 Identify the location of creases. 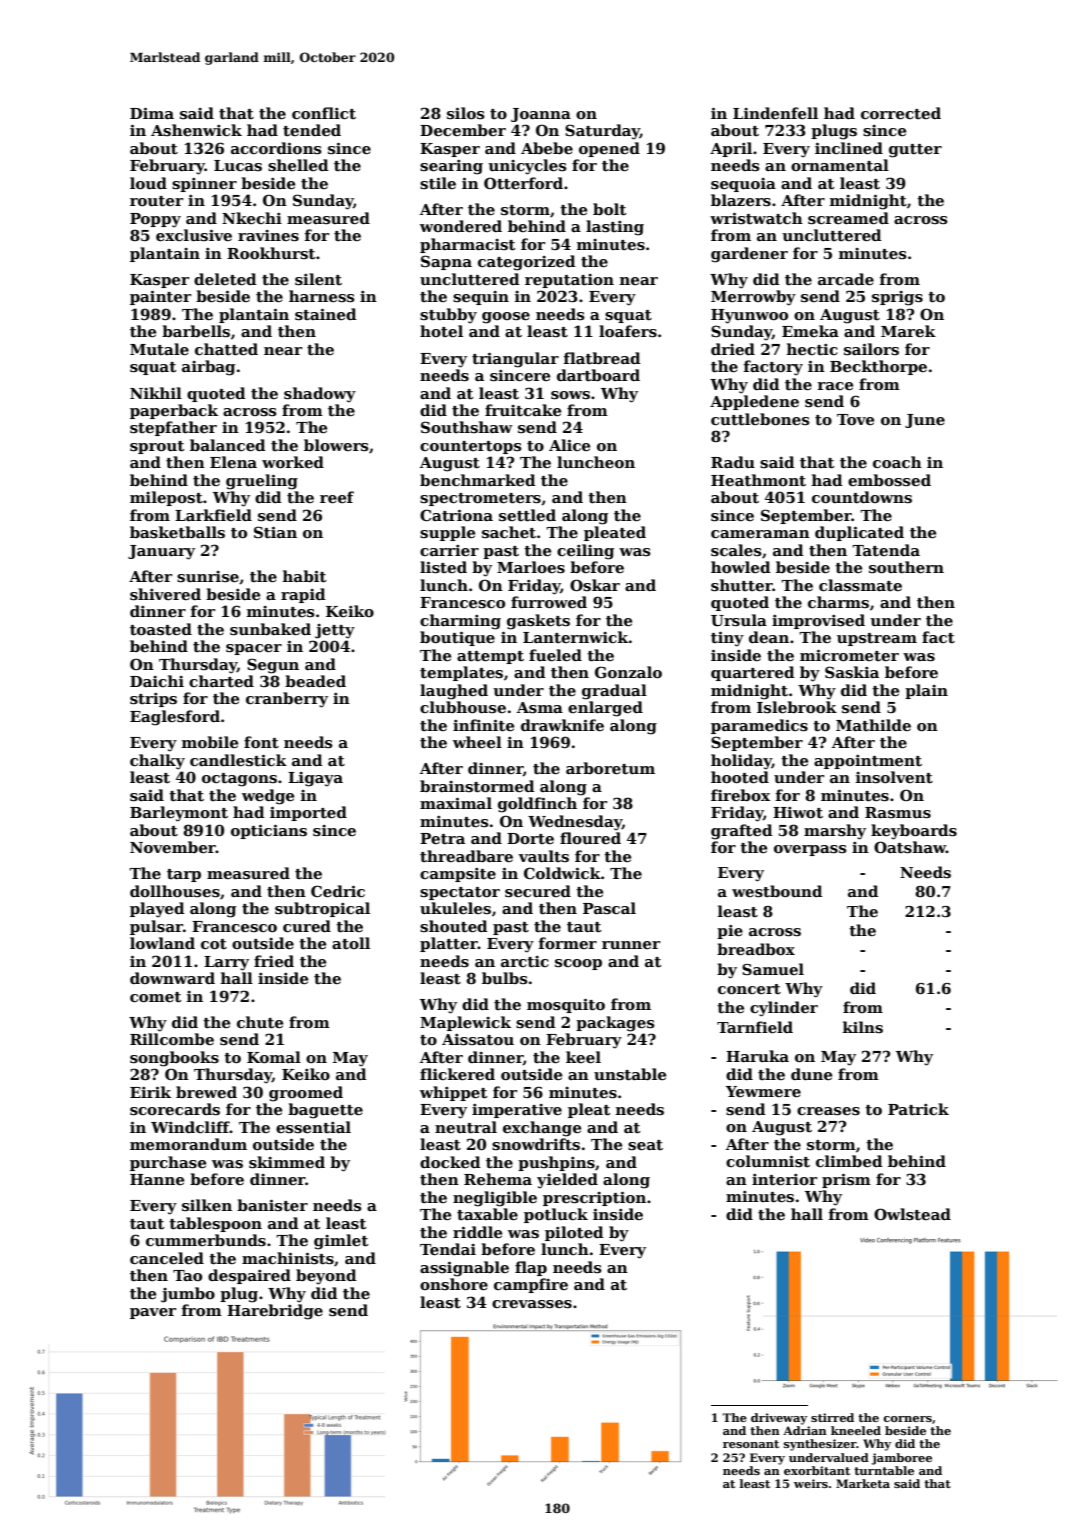
(828, 1111).
